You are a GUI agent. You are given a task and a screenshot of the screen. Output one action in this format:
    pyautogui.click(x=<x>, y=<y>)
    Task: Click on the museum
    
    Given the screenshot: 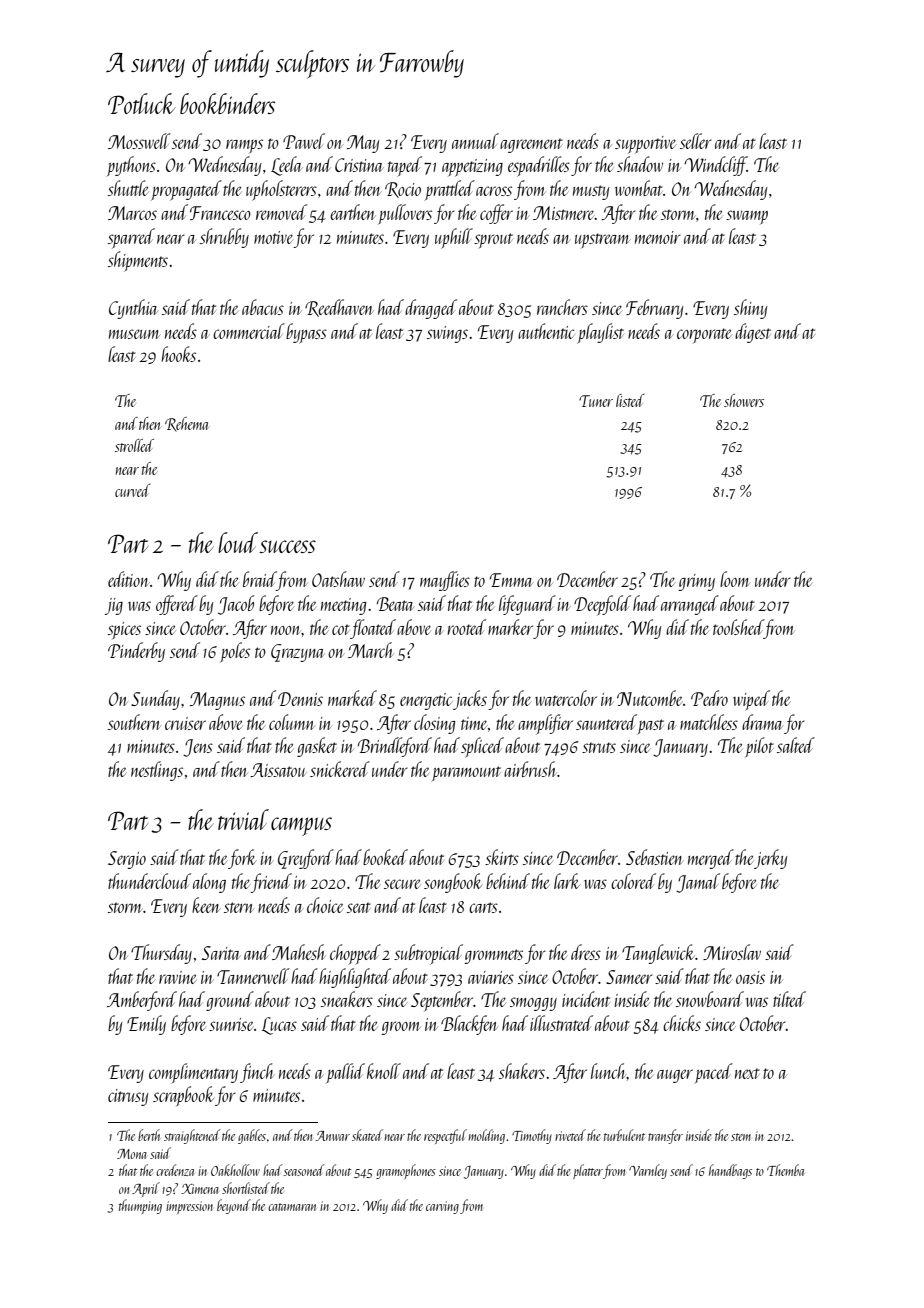 What is the action you would take?
    pyautogui.click(x=134, y=334)
